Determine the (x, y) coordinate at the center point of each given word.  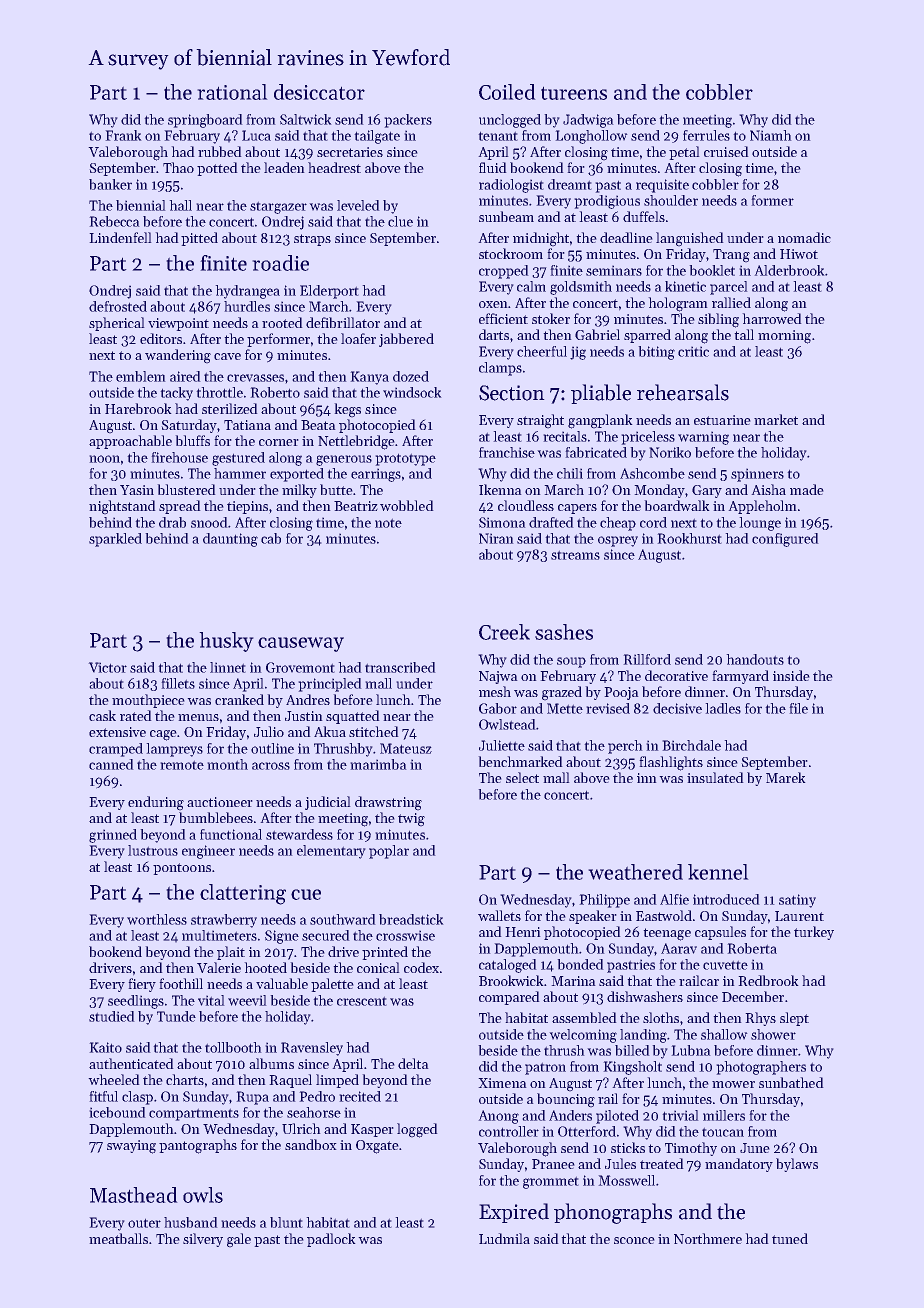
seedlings (136, 1002)
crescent (362, 1001)
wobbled (407, 505)
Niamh (771, 135)
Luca (256, 135)
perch (625, 747)
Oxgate (377, 1147)
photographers (761, 1068)
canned (111, 764)
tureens (574, 93)
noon (104, 459)
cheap (618, 524)
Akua (330, 731)
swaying (131, 1147)
